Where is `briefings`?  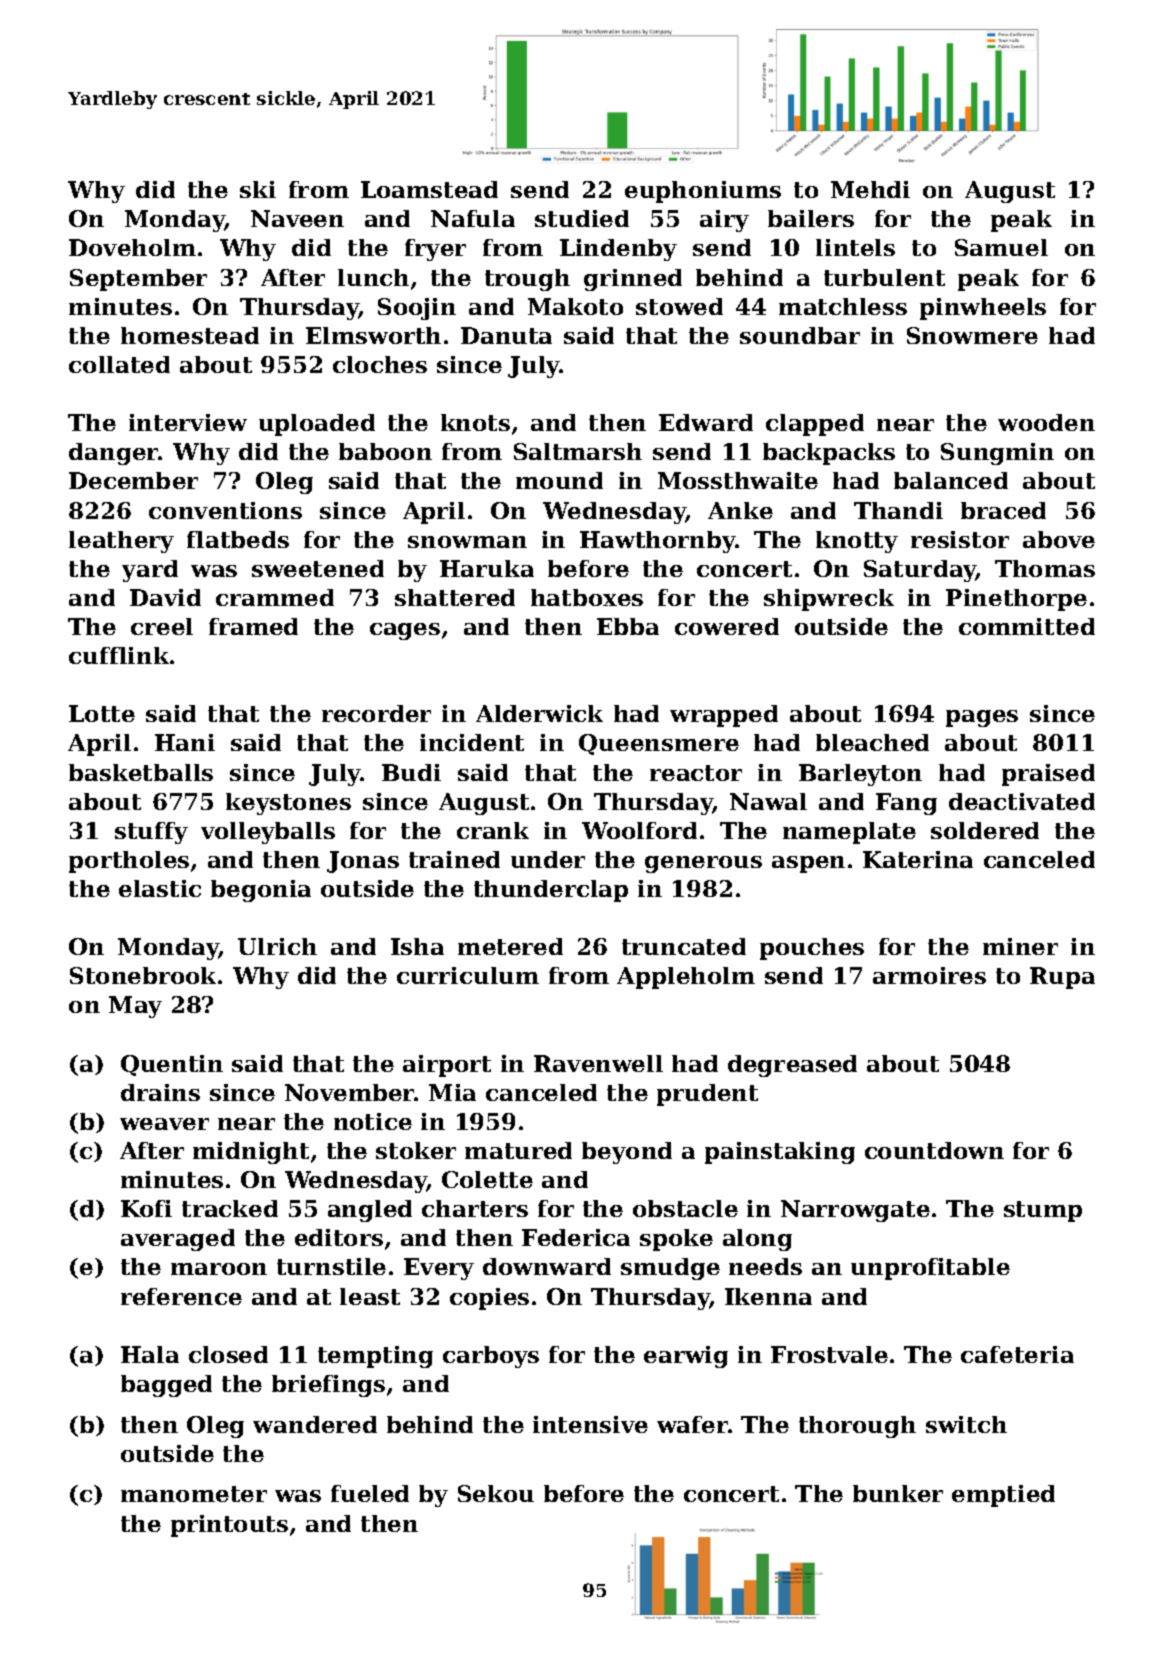
briefings is located at coordinates (328, 1386).
